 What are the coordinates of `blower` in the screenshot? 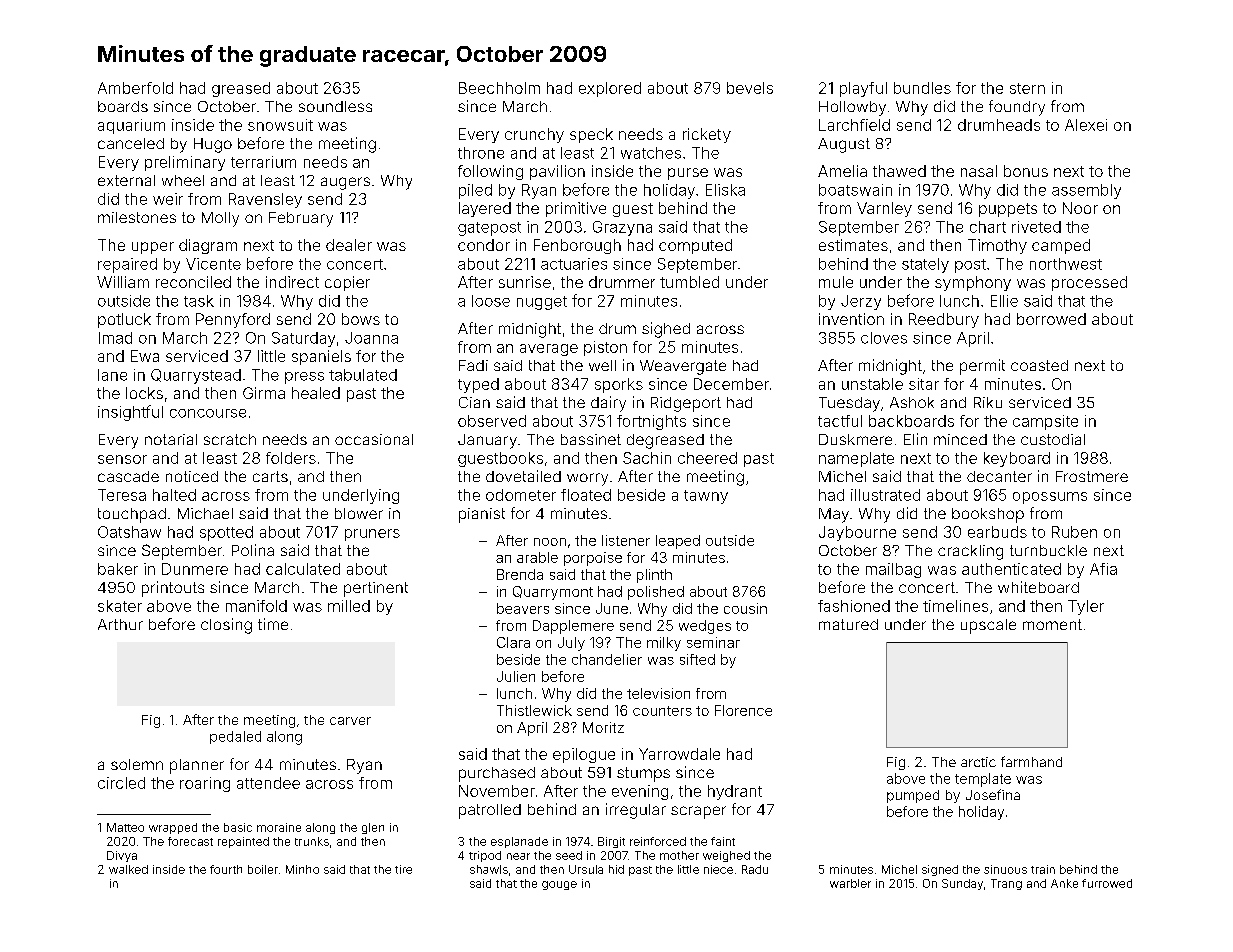 It's located at (359, 513).
